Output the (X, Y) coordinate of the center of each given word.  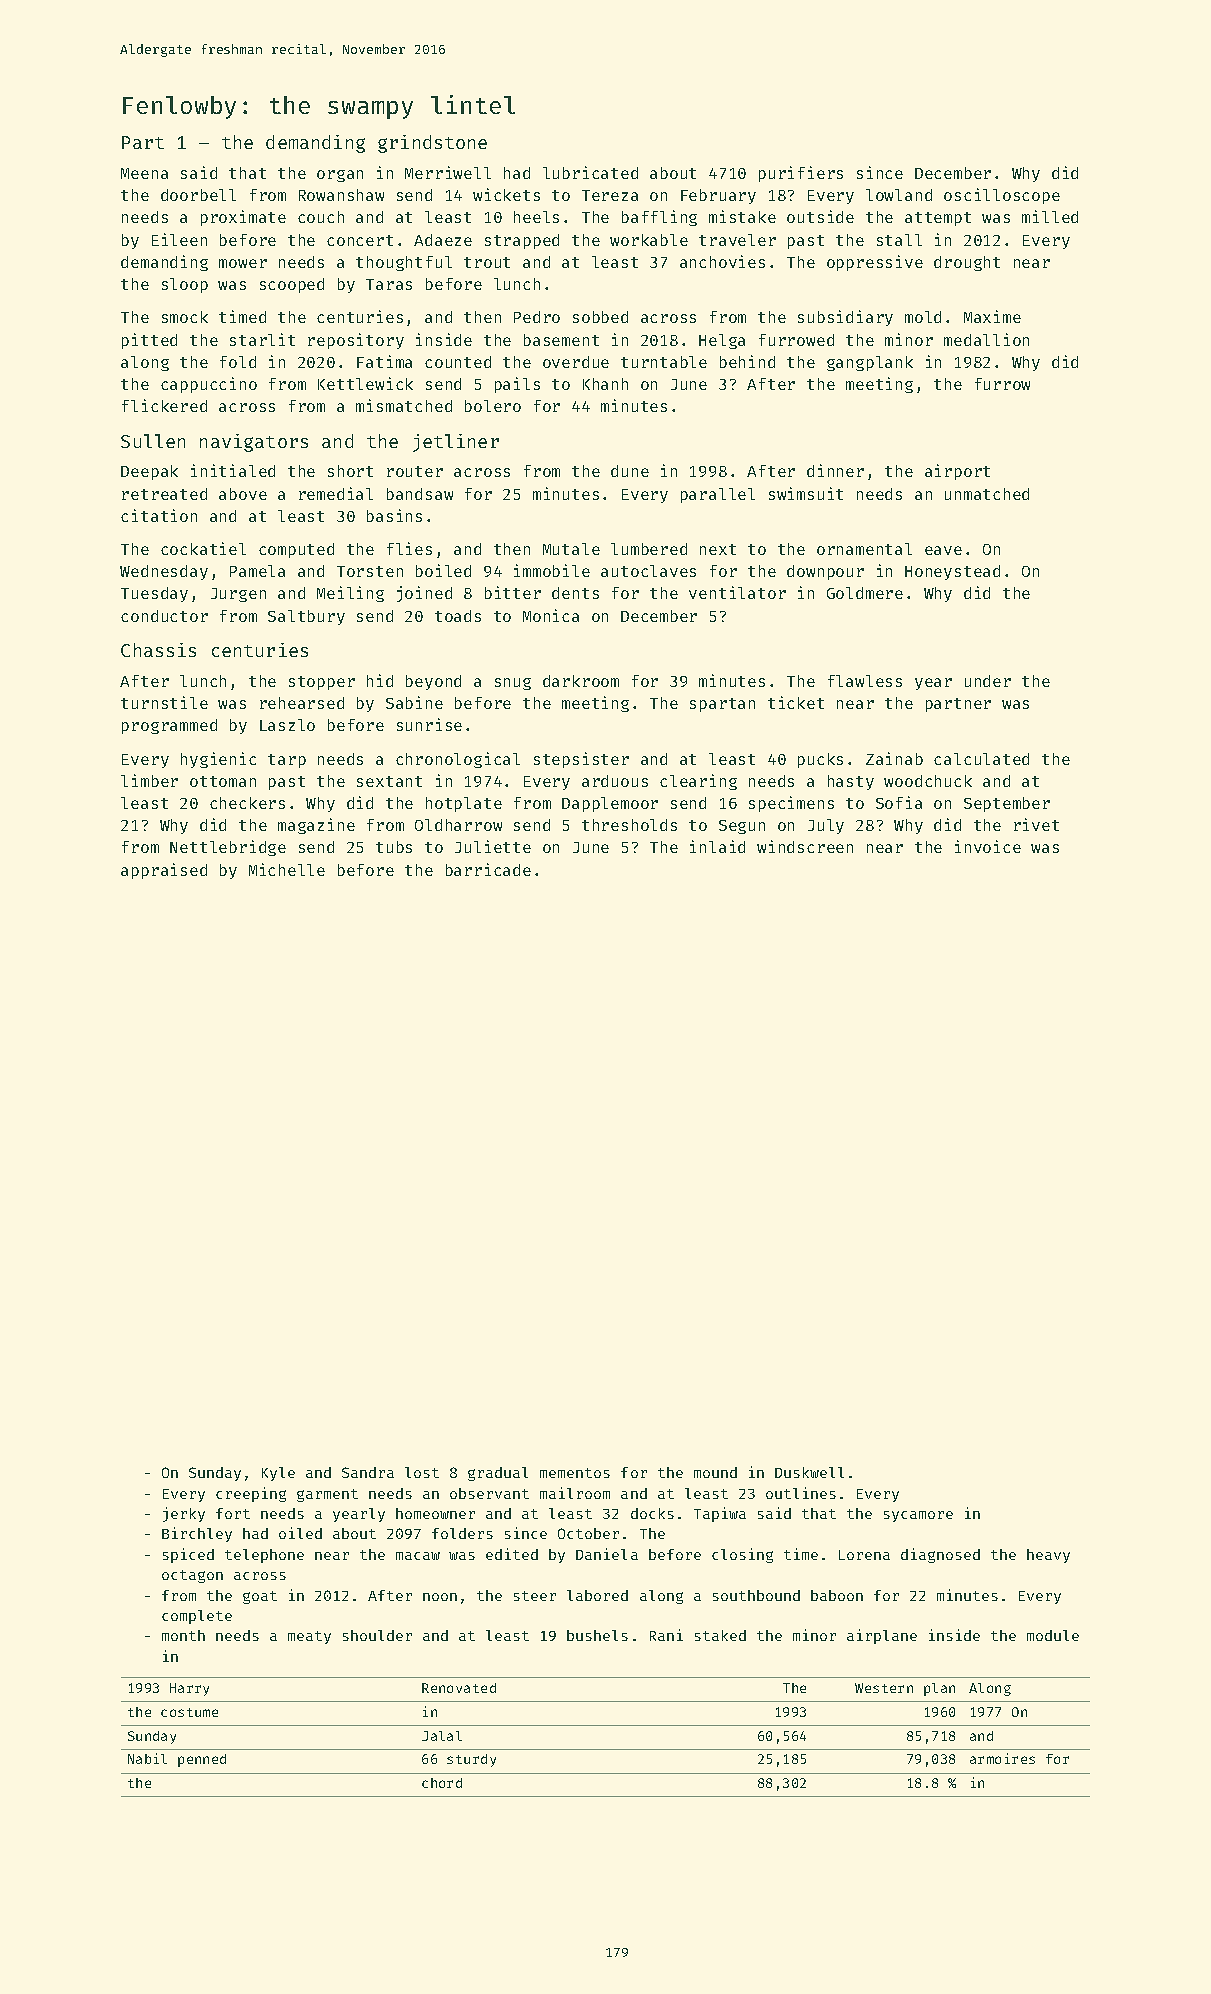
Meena (144, 173)
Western (884, 1688)
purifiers (801, 174)
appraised (164, 871)
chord (442, 1783)
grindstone (432, 144)
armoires (1002, 1758)
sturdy (471, 1760)
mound (715, 1472)
